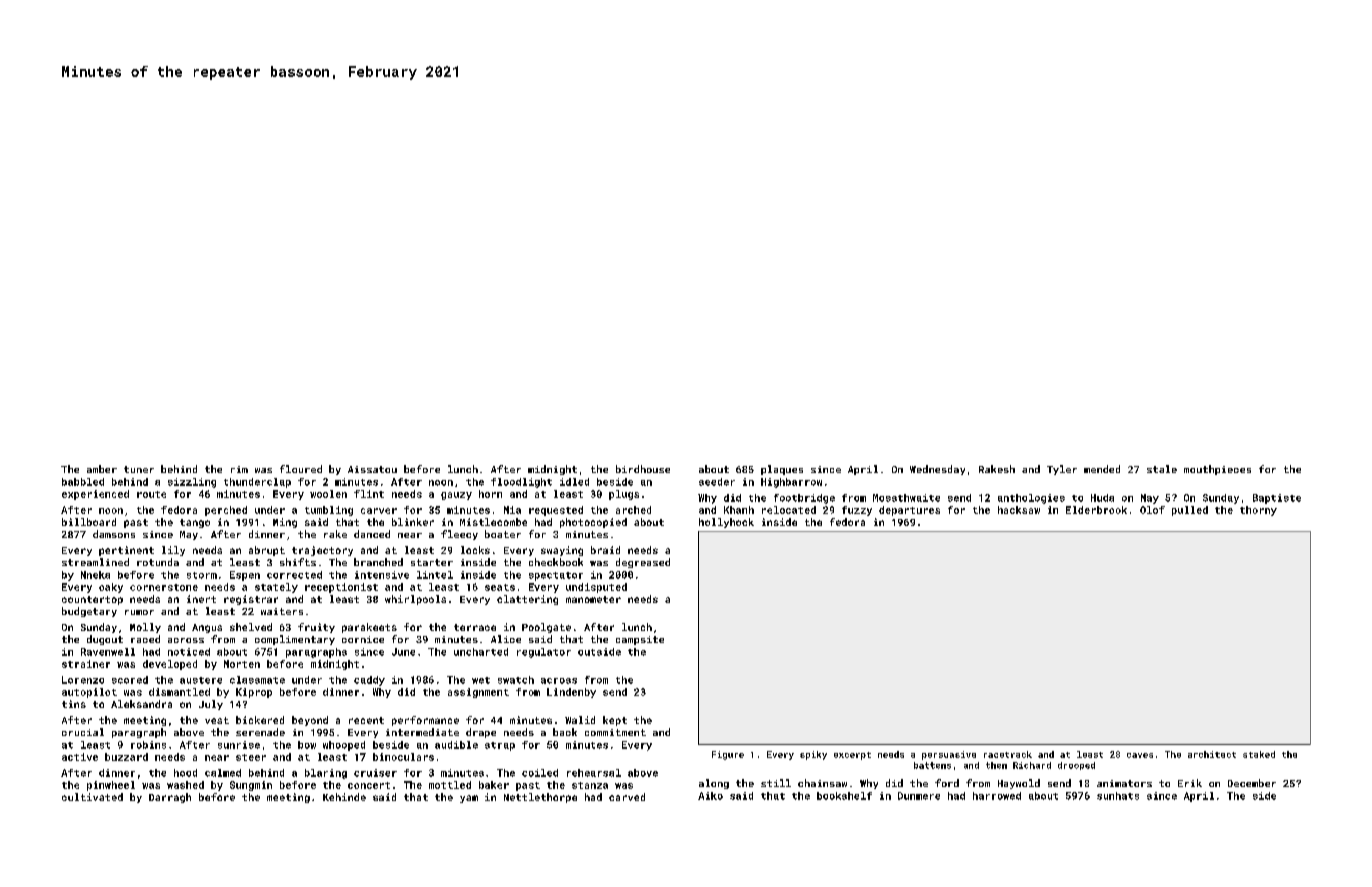  Describe the element at coordinates (544, 653) in the document. I see `regulator` at that location.
